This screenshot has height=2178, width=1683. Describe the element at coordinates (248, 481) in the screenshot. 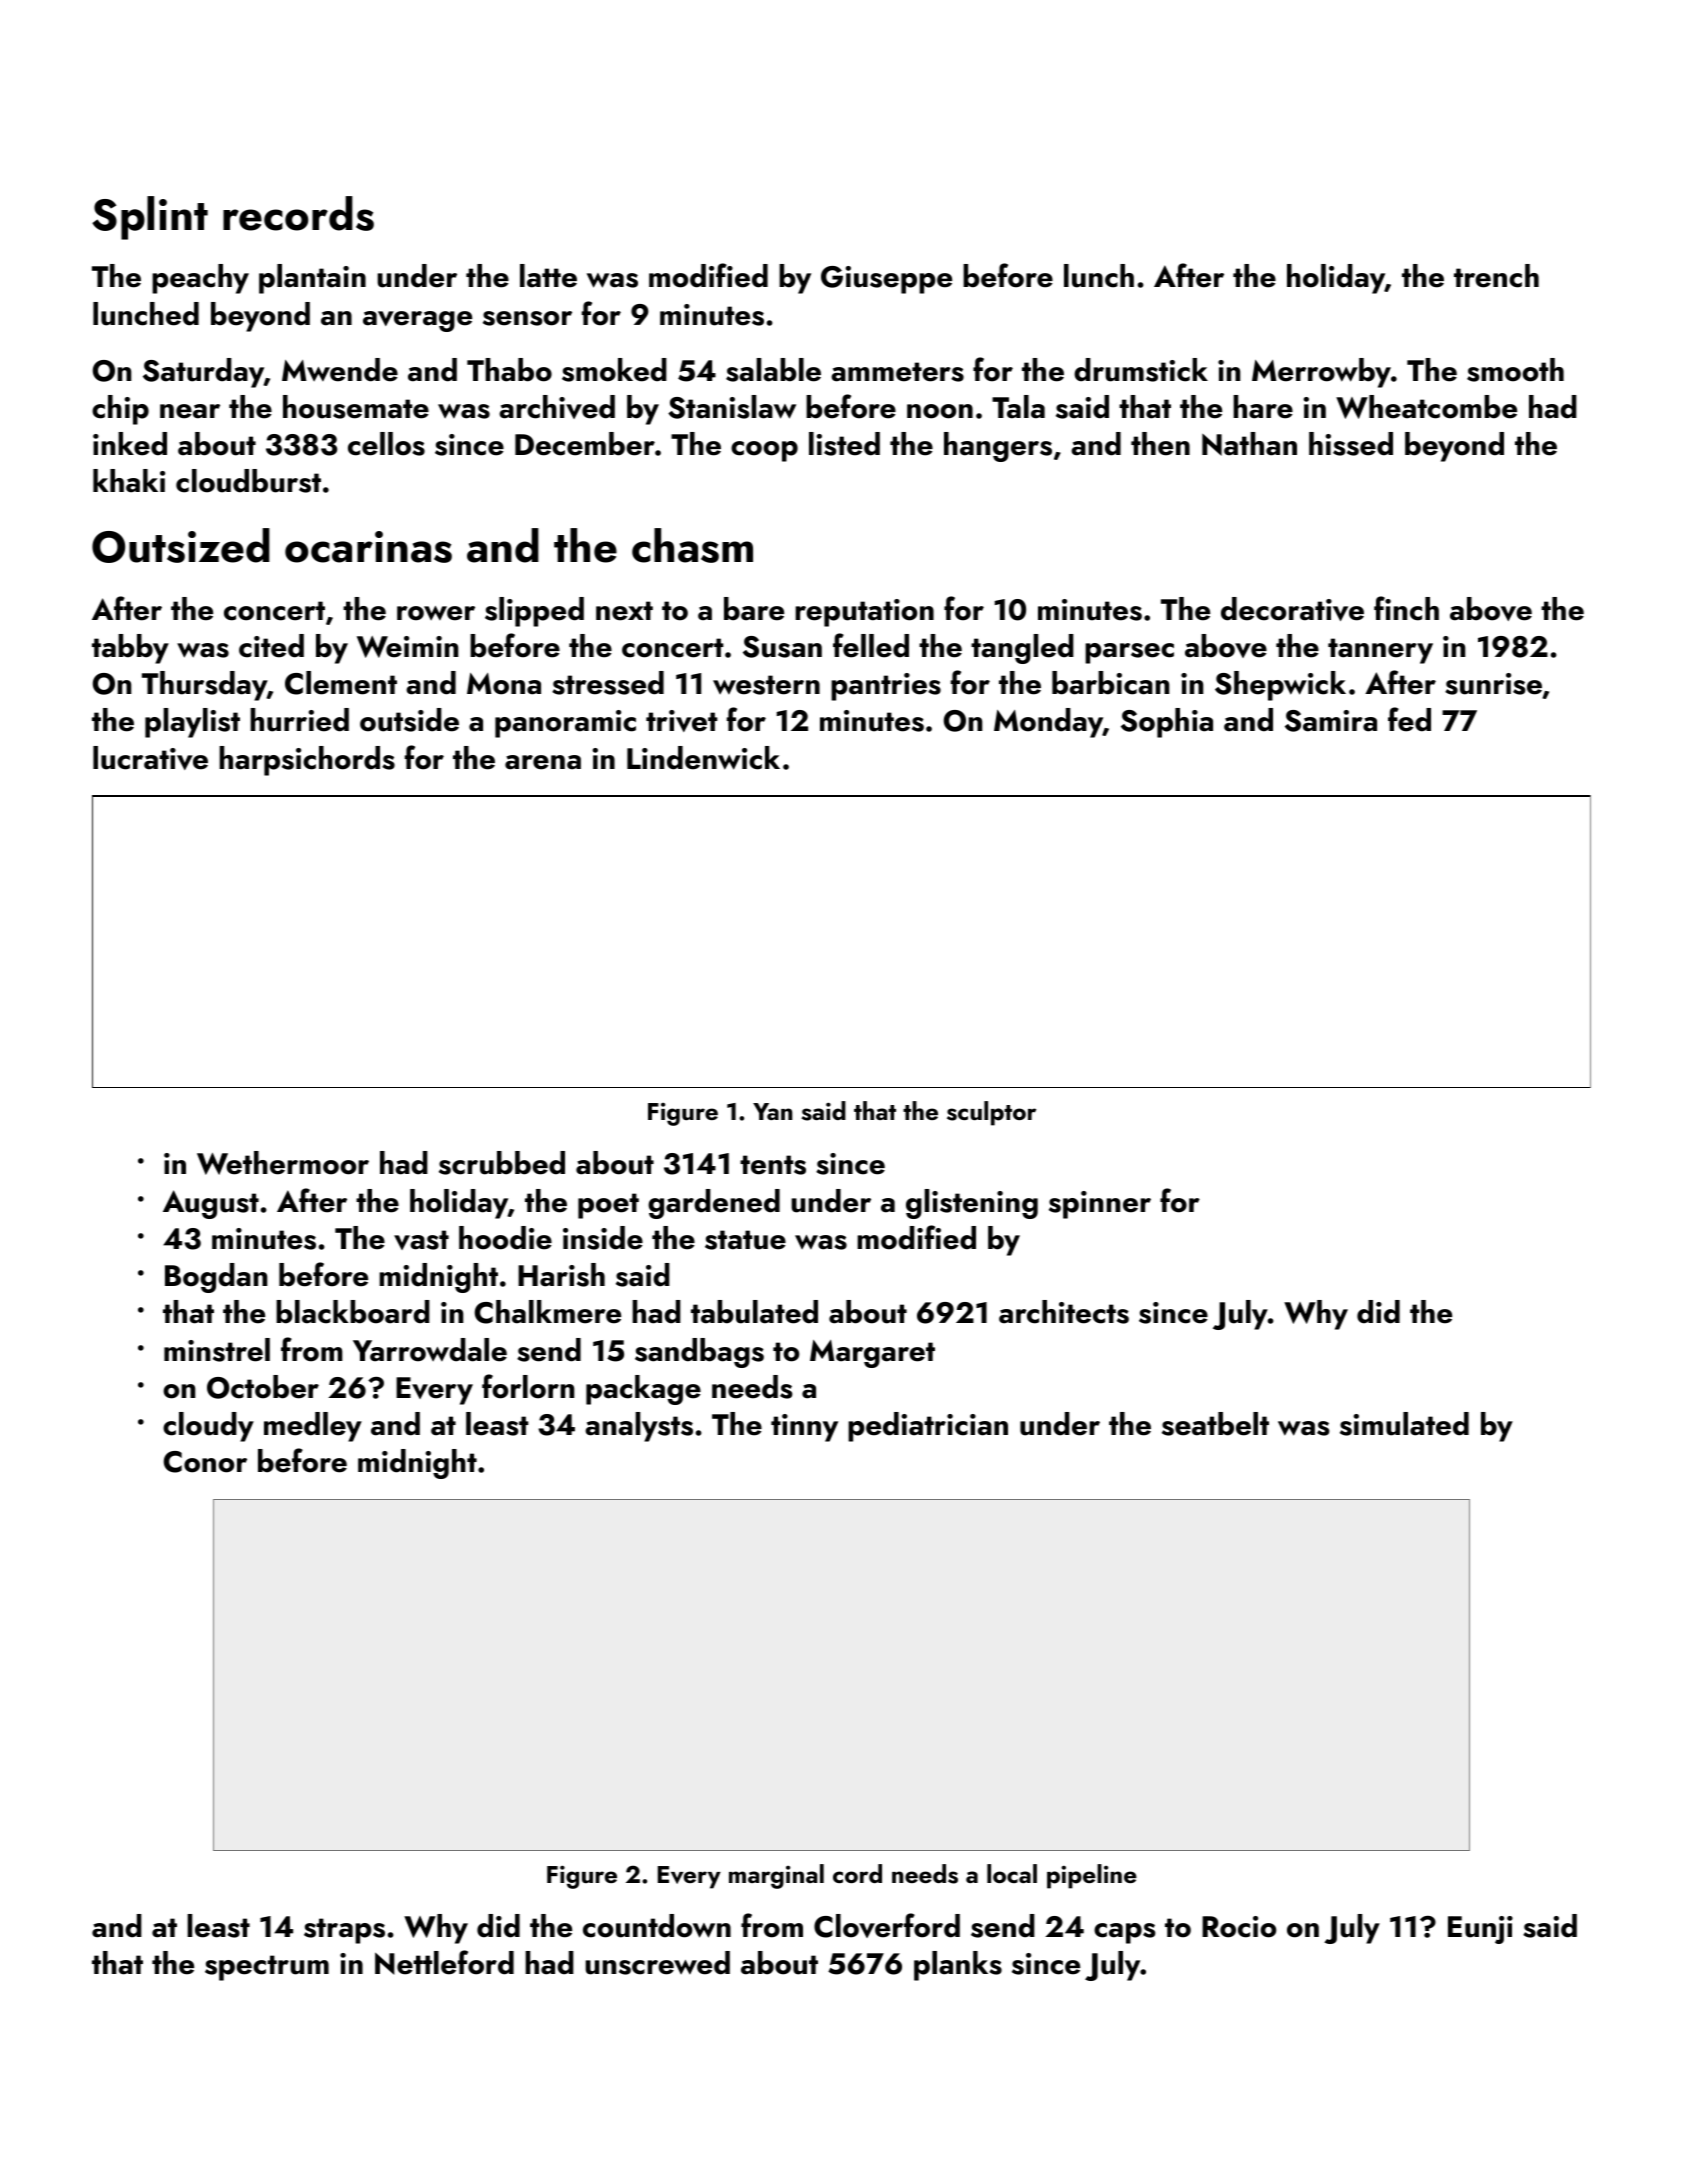

I see `cloudburst` at that location.
